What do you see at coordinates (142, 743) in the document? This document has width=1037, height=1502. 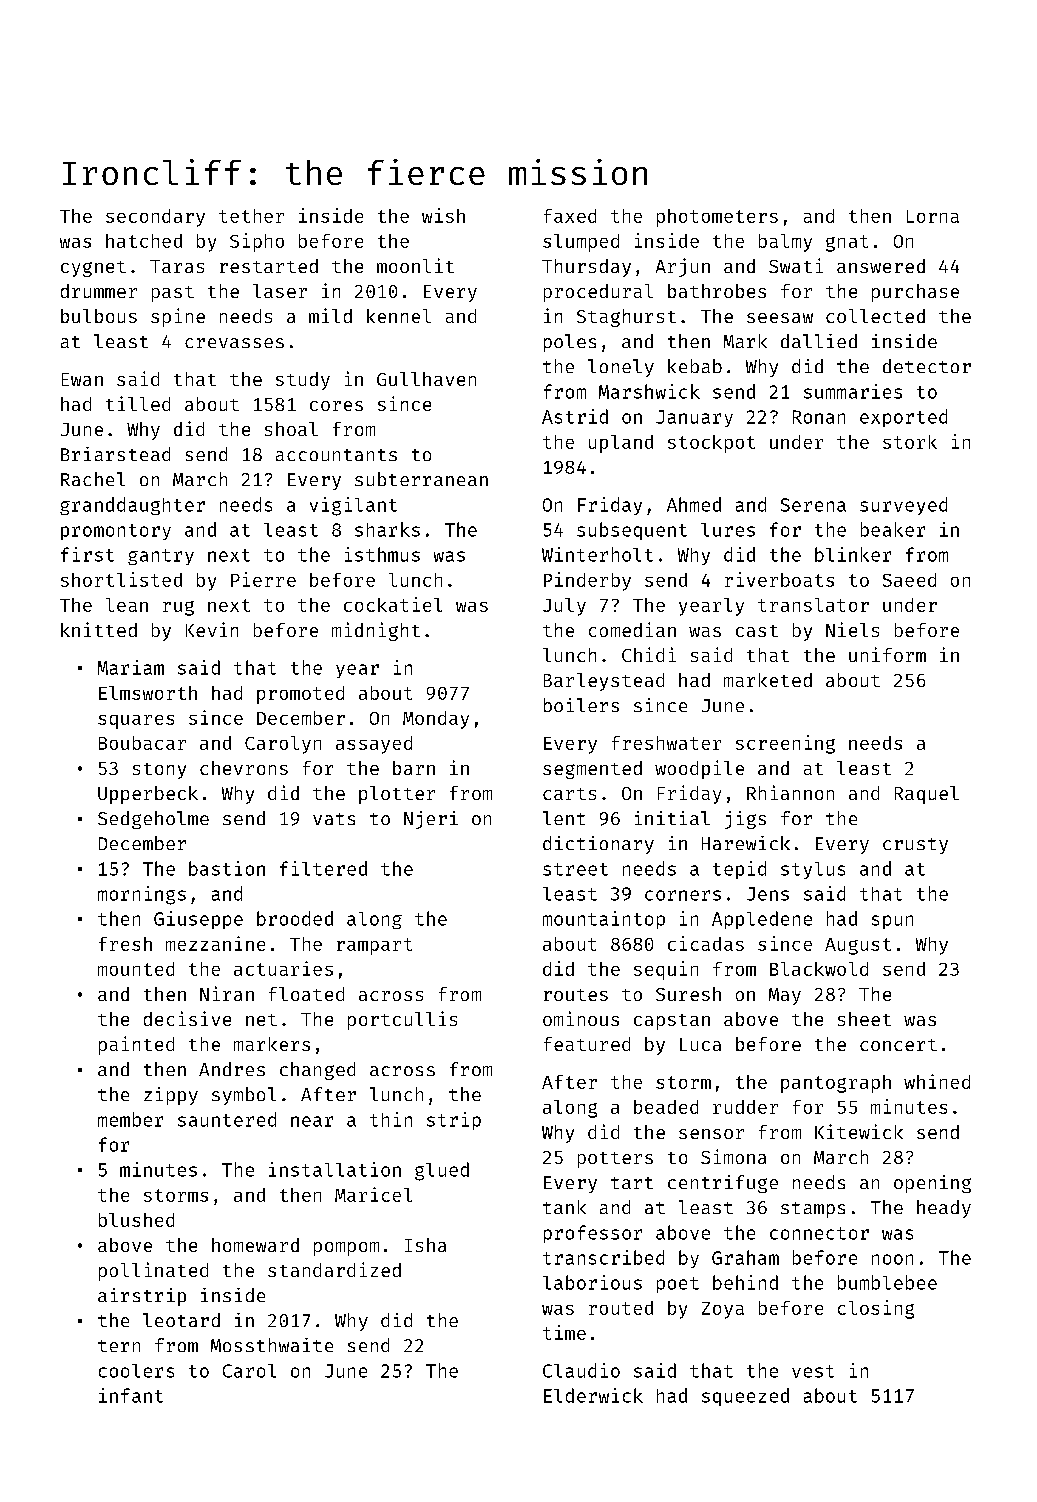 I see `Boubacar` at bounding box center [142, 743].
